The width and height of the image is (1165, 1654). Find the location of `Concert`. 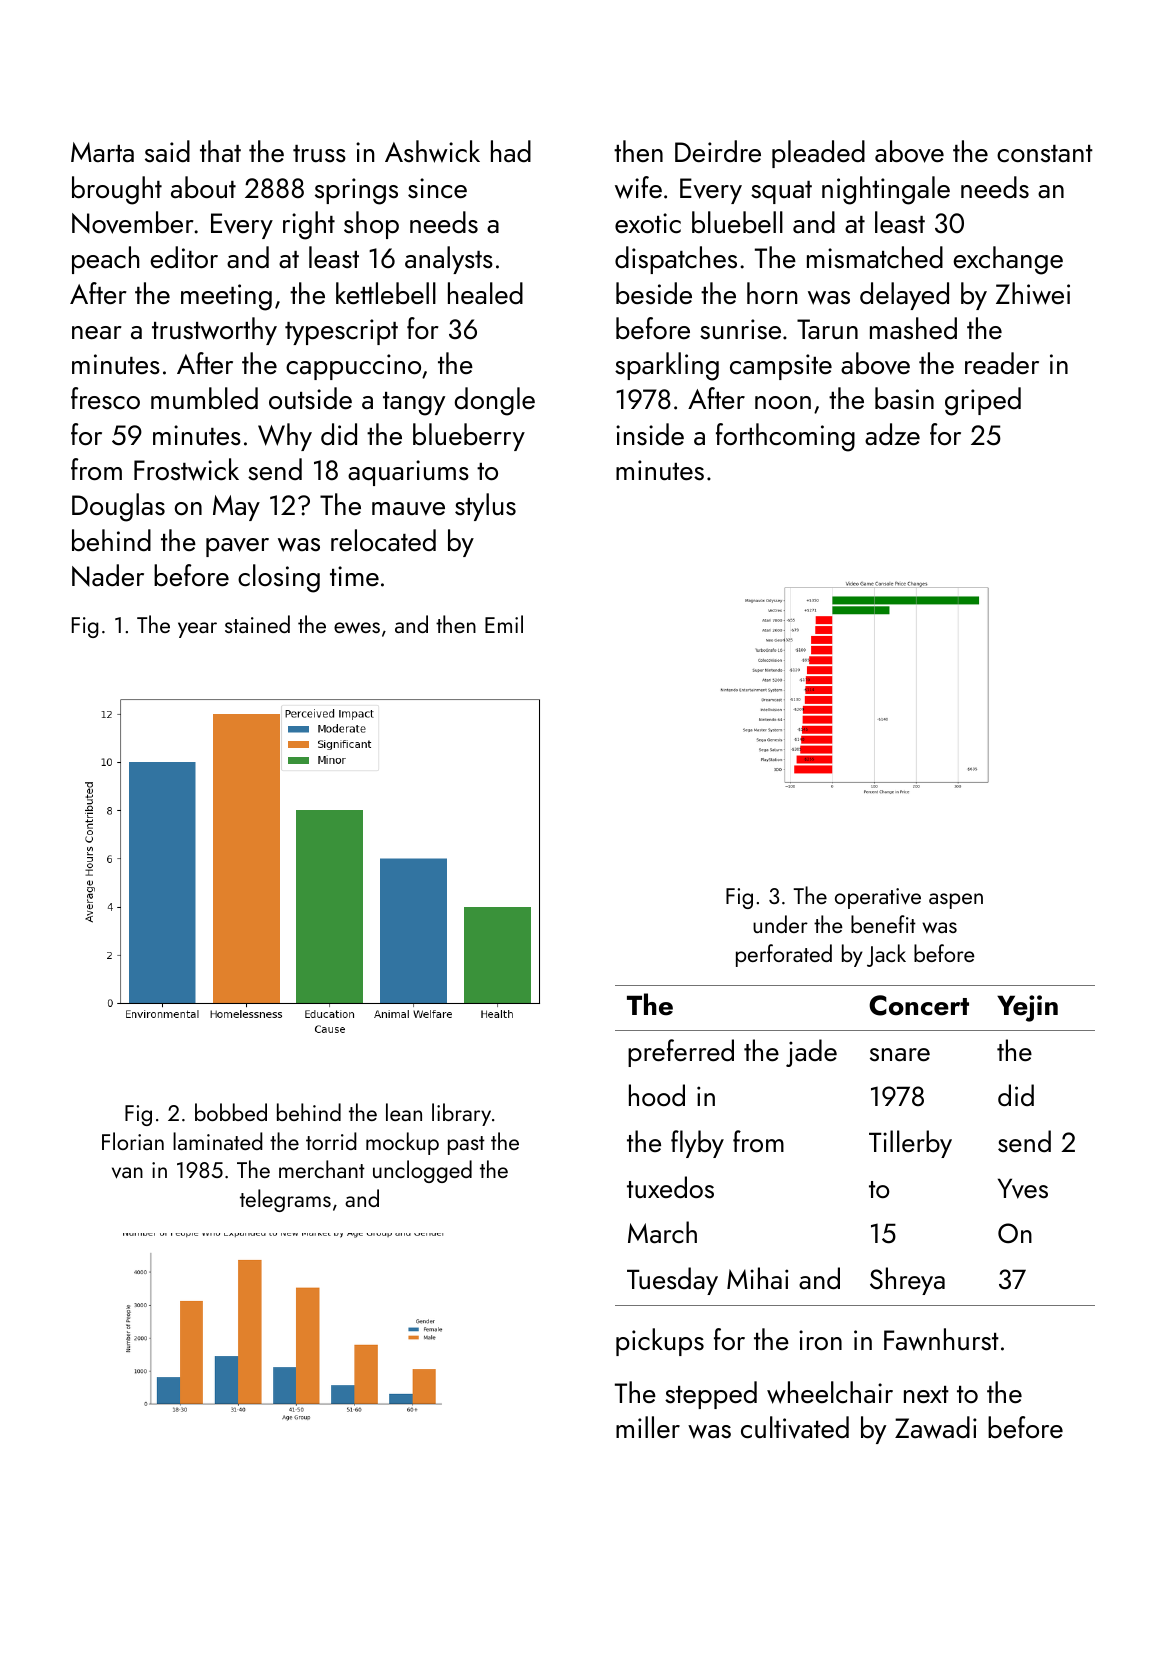

Concert is located at coordinates (919, 1005).
